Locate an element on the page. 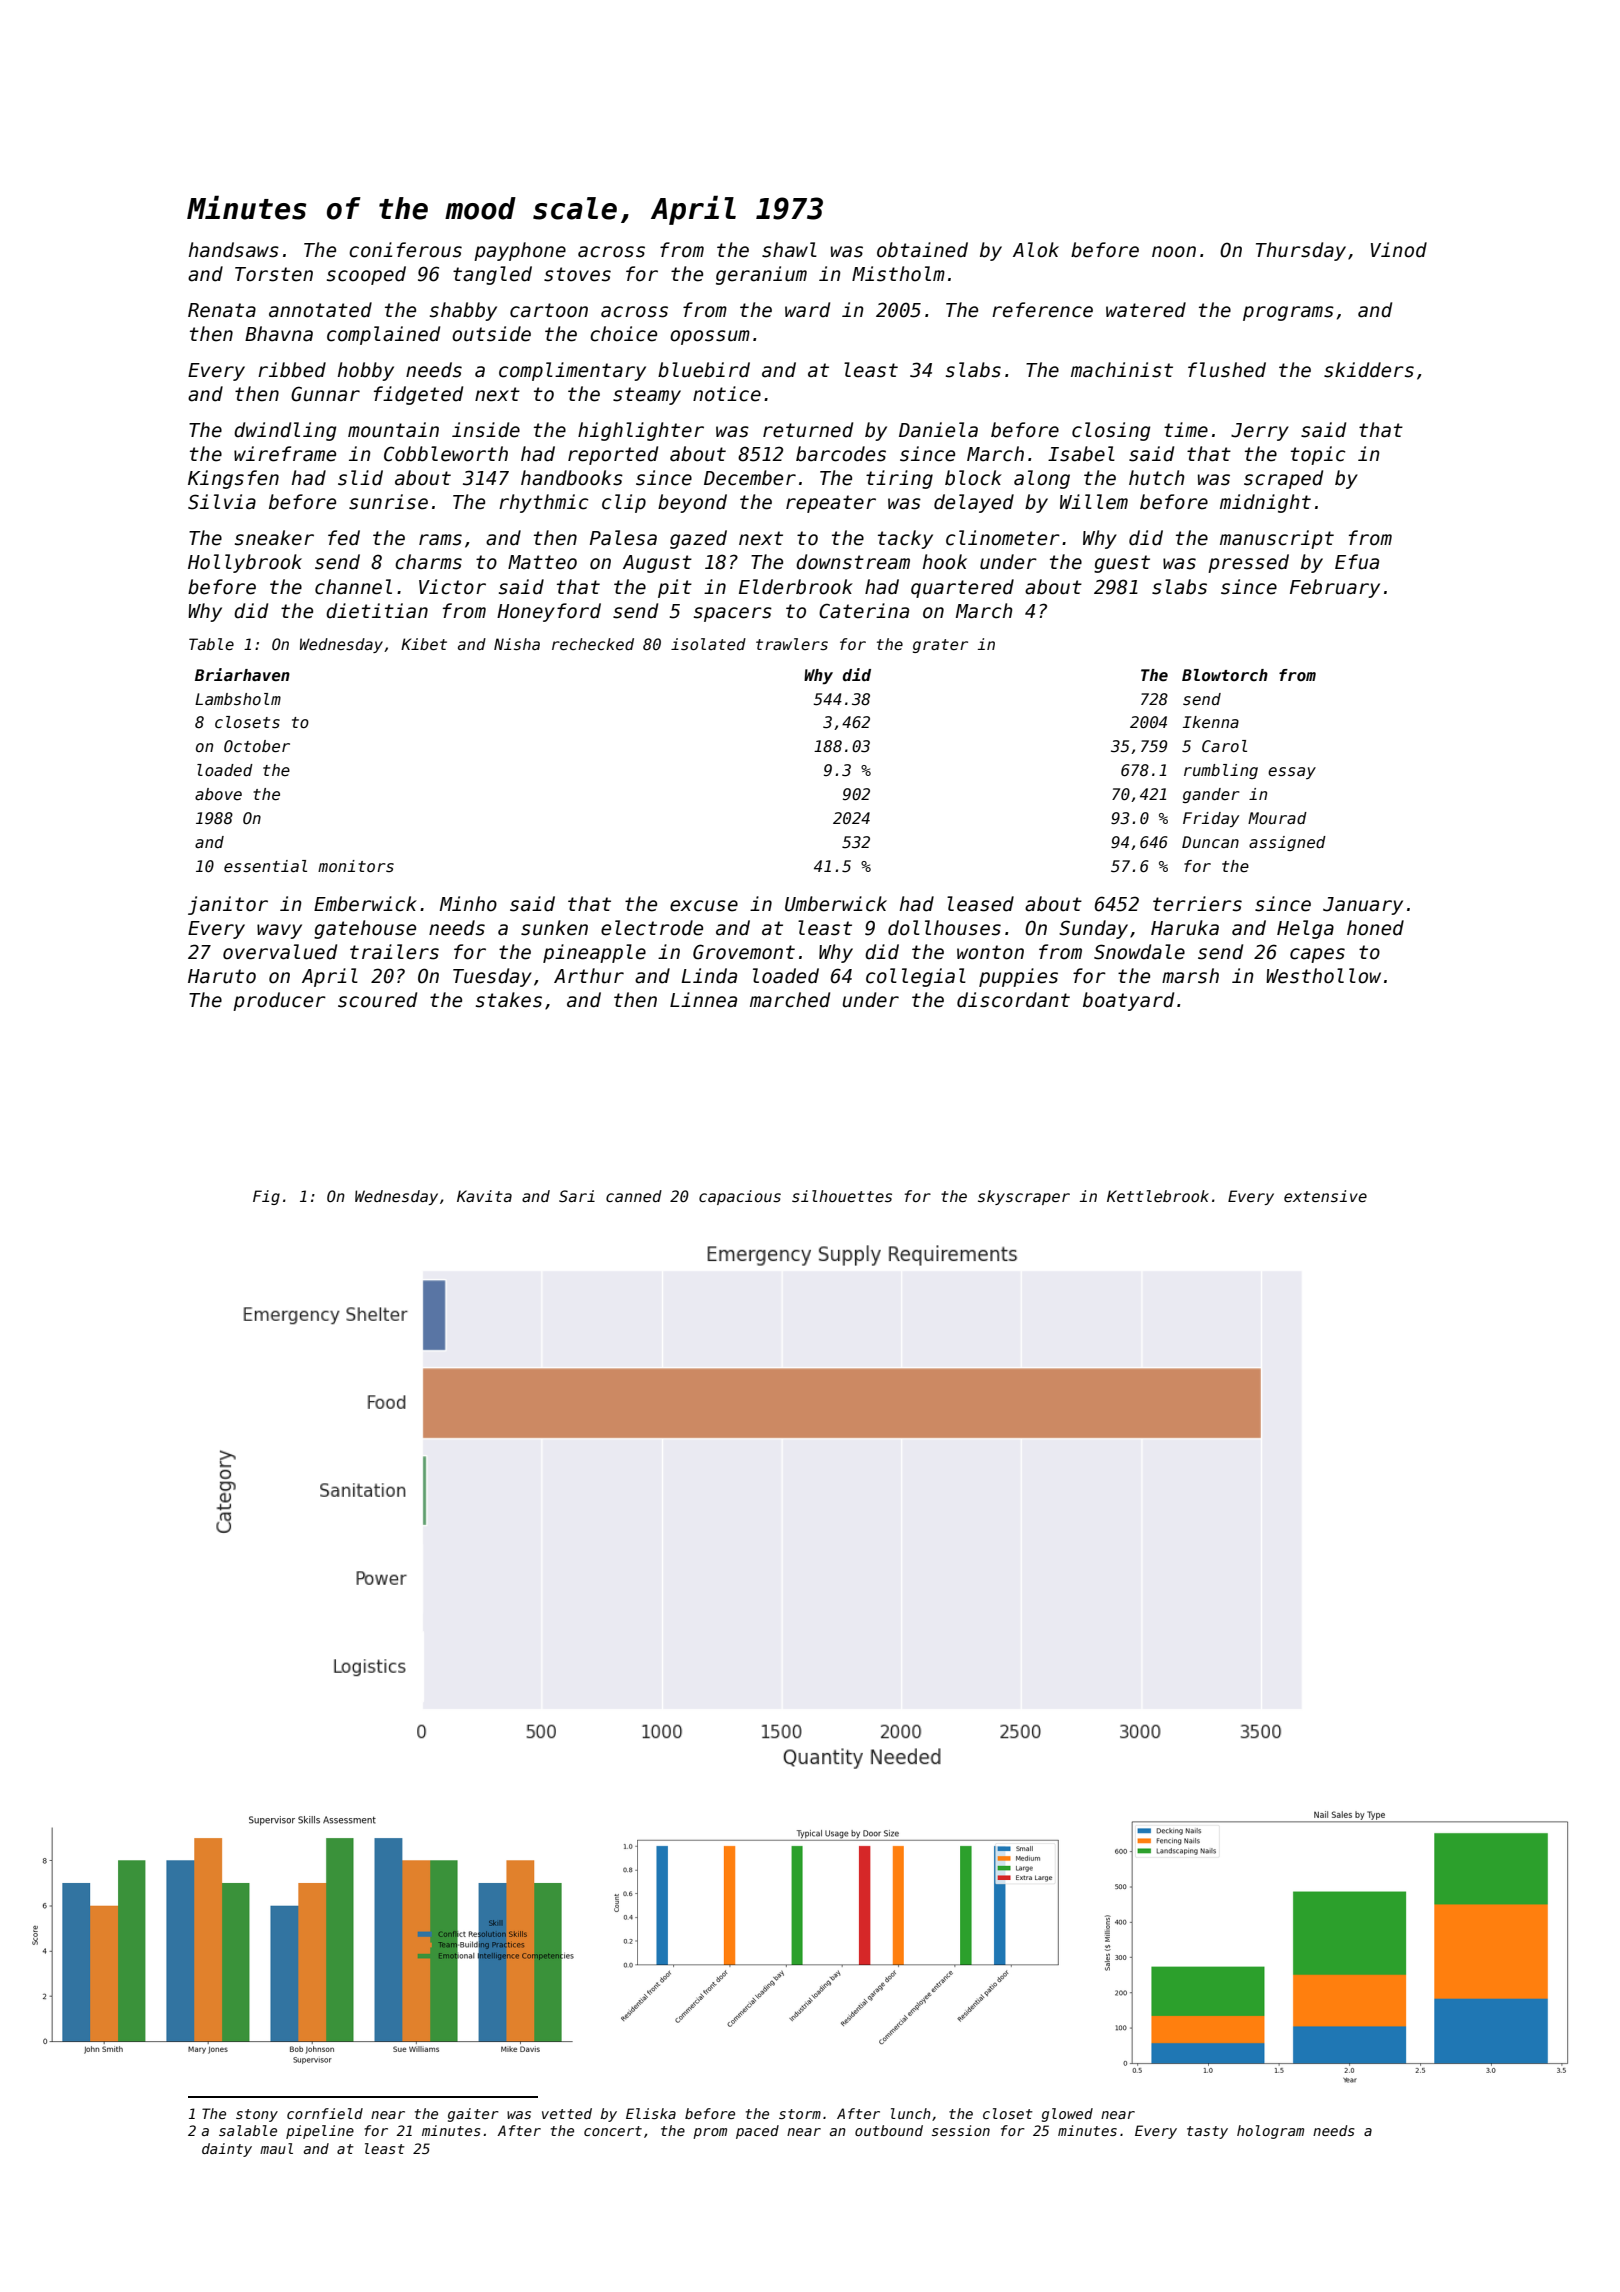 Image resolution: width=1620 pixels, height=2292 pixels. Efua is located at coordinates (1357, 562).
